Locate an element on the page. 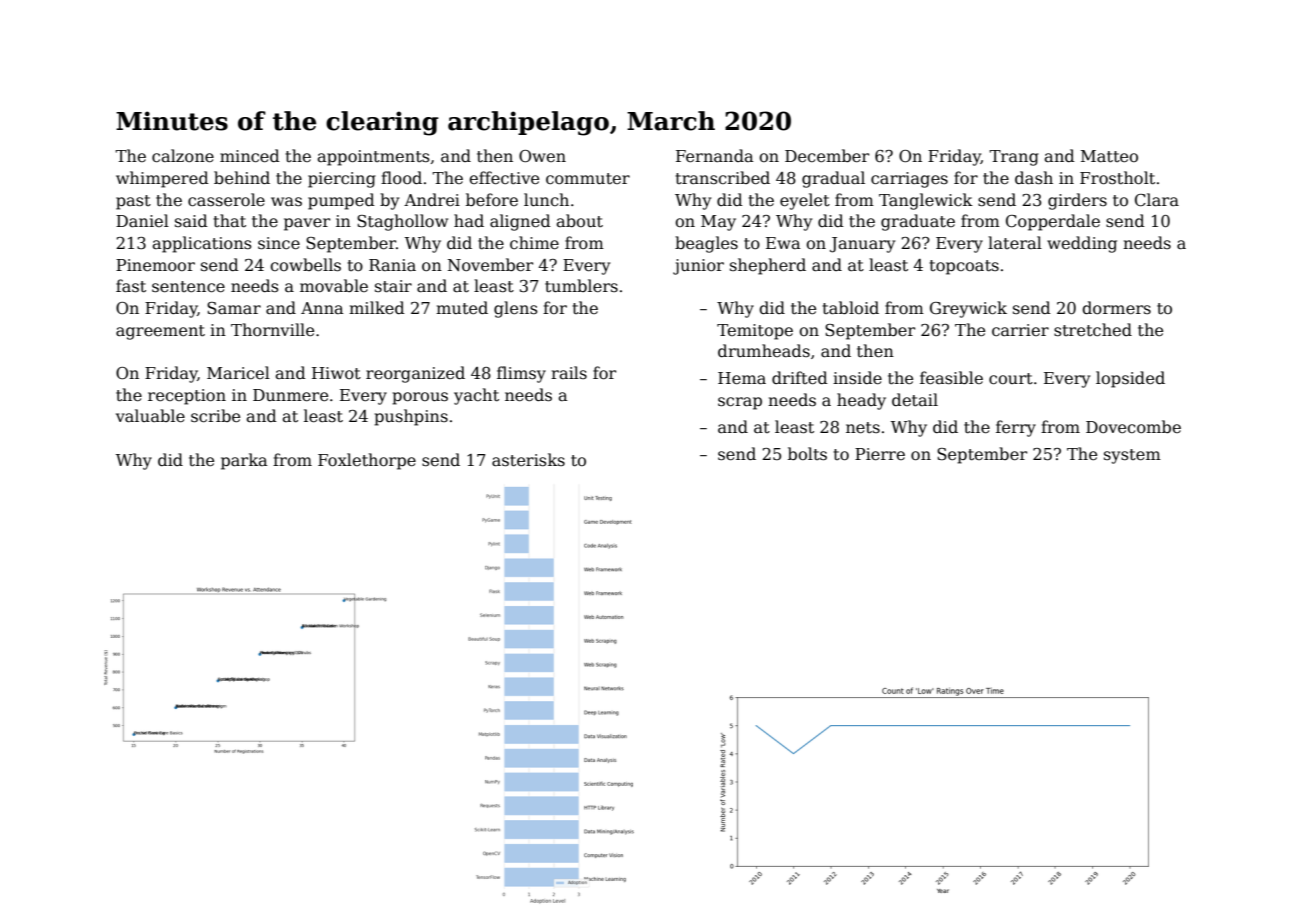 Image resolution: width=1308 pixels, height=924 pixels. Foxlethorpe is located at coordinates (367, 461).
